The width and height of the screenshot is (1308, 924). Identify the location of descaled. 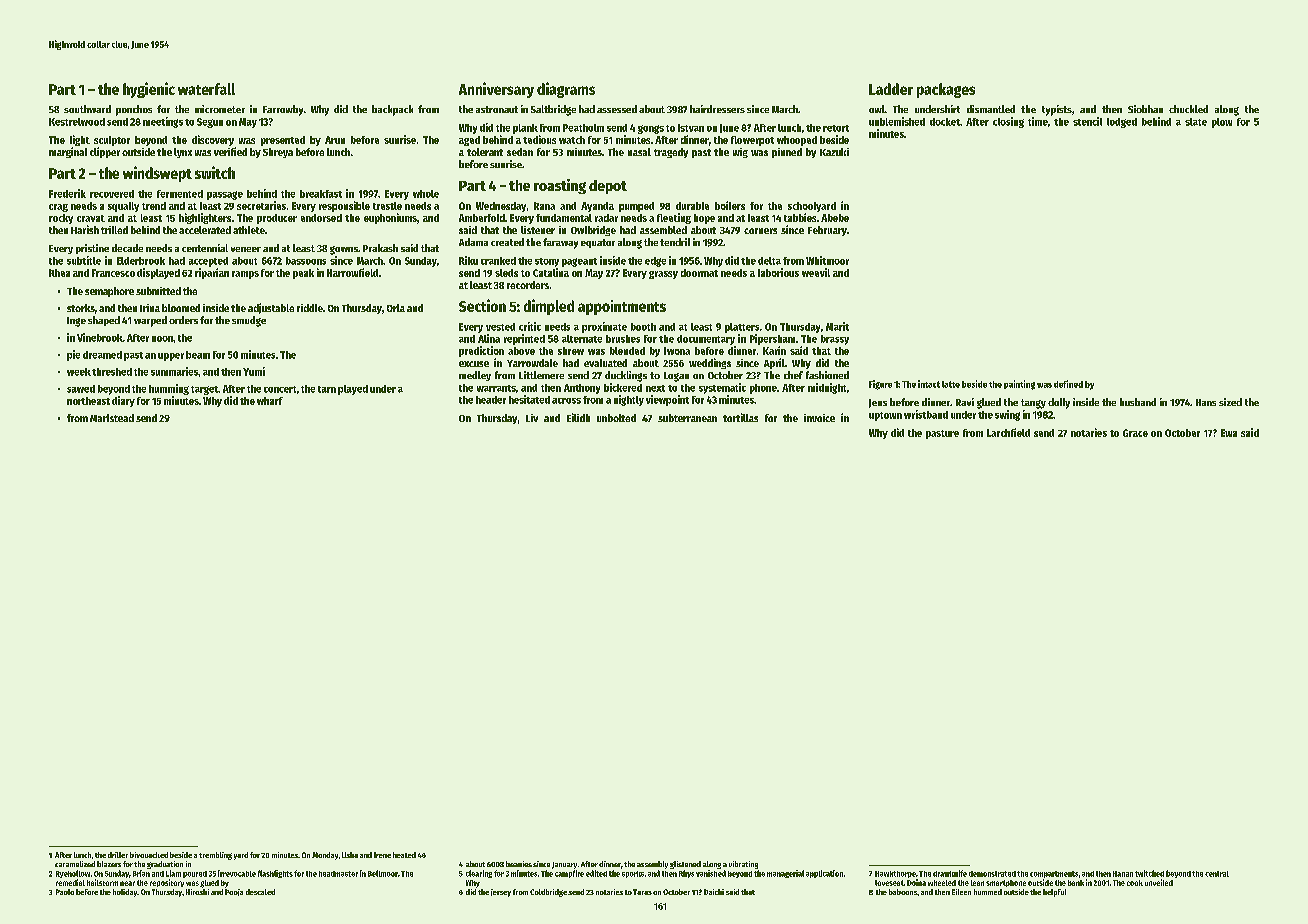
(260, 892).
